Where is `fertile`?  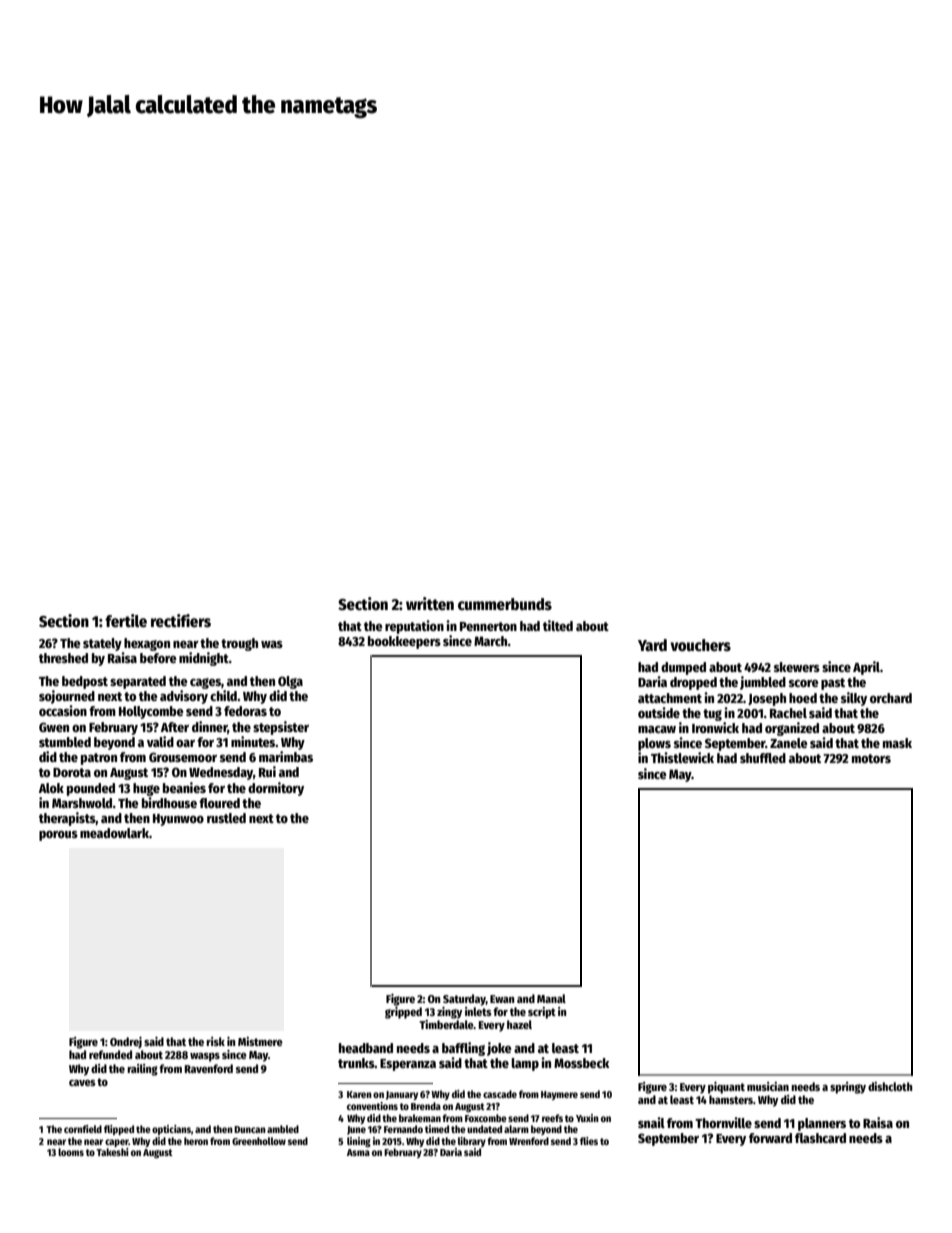 fertile is located at coordinates (126, 621).
